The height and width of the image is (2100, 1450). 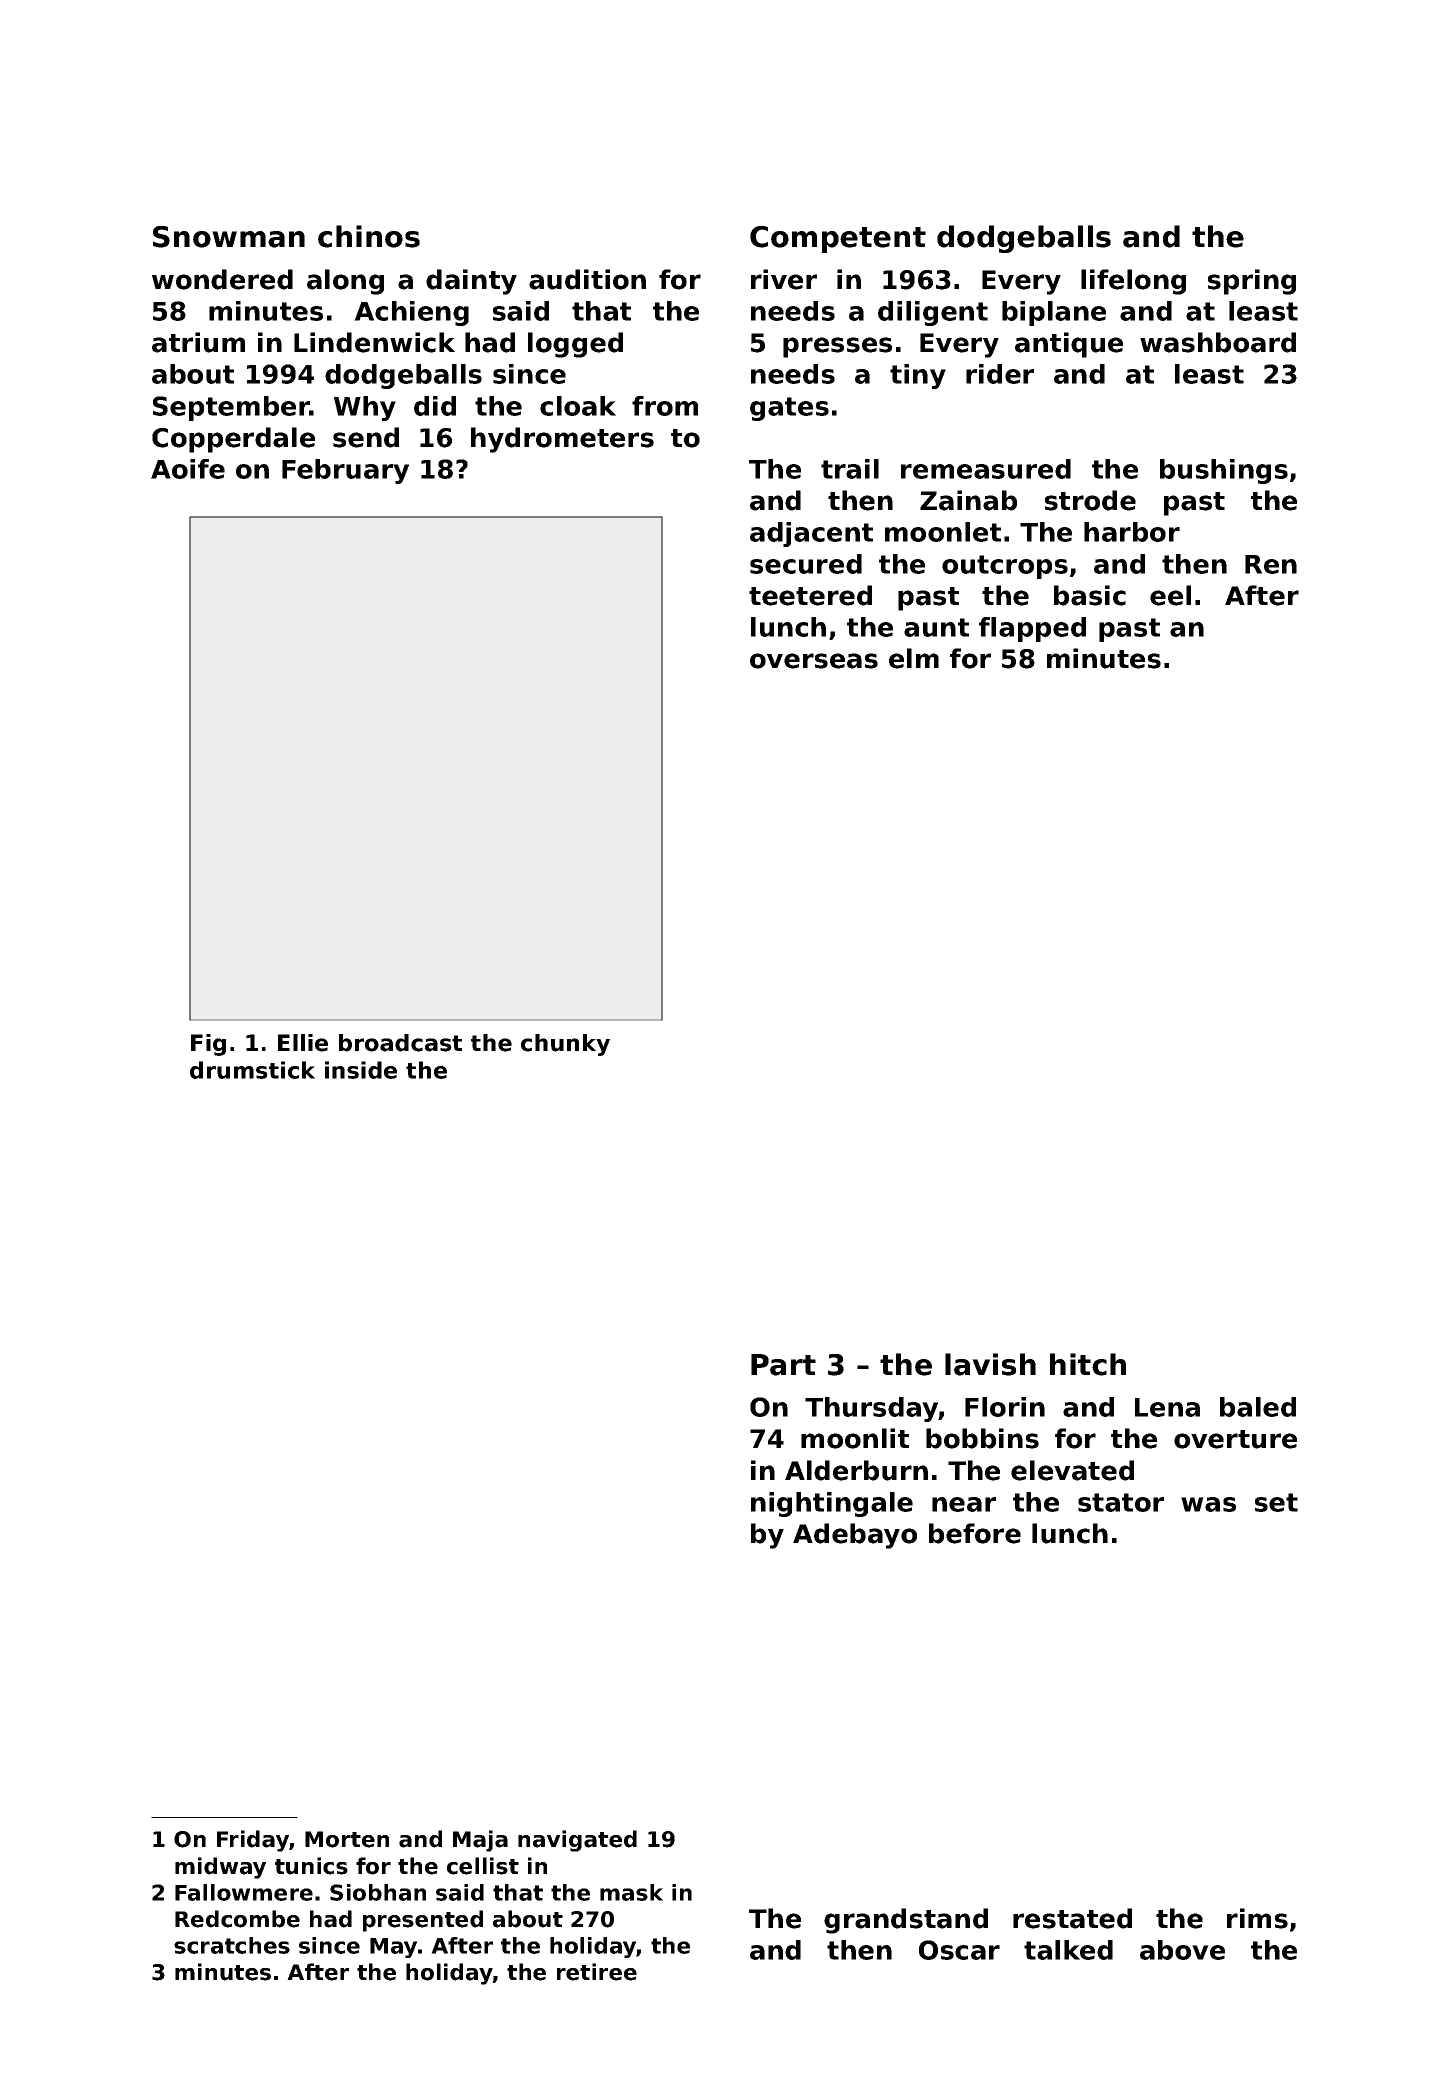 I want to click on Fig, so click(x=208, y=1045).
